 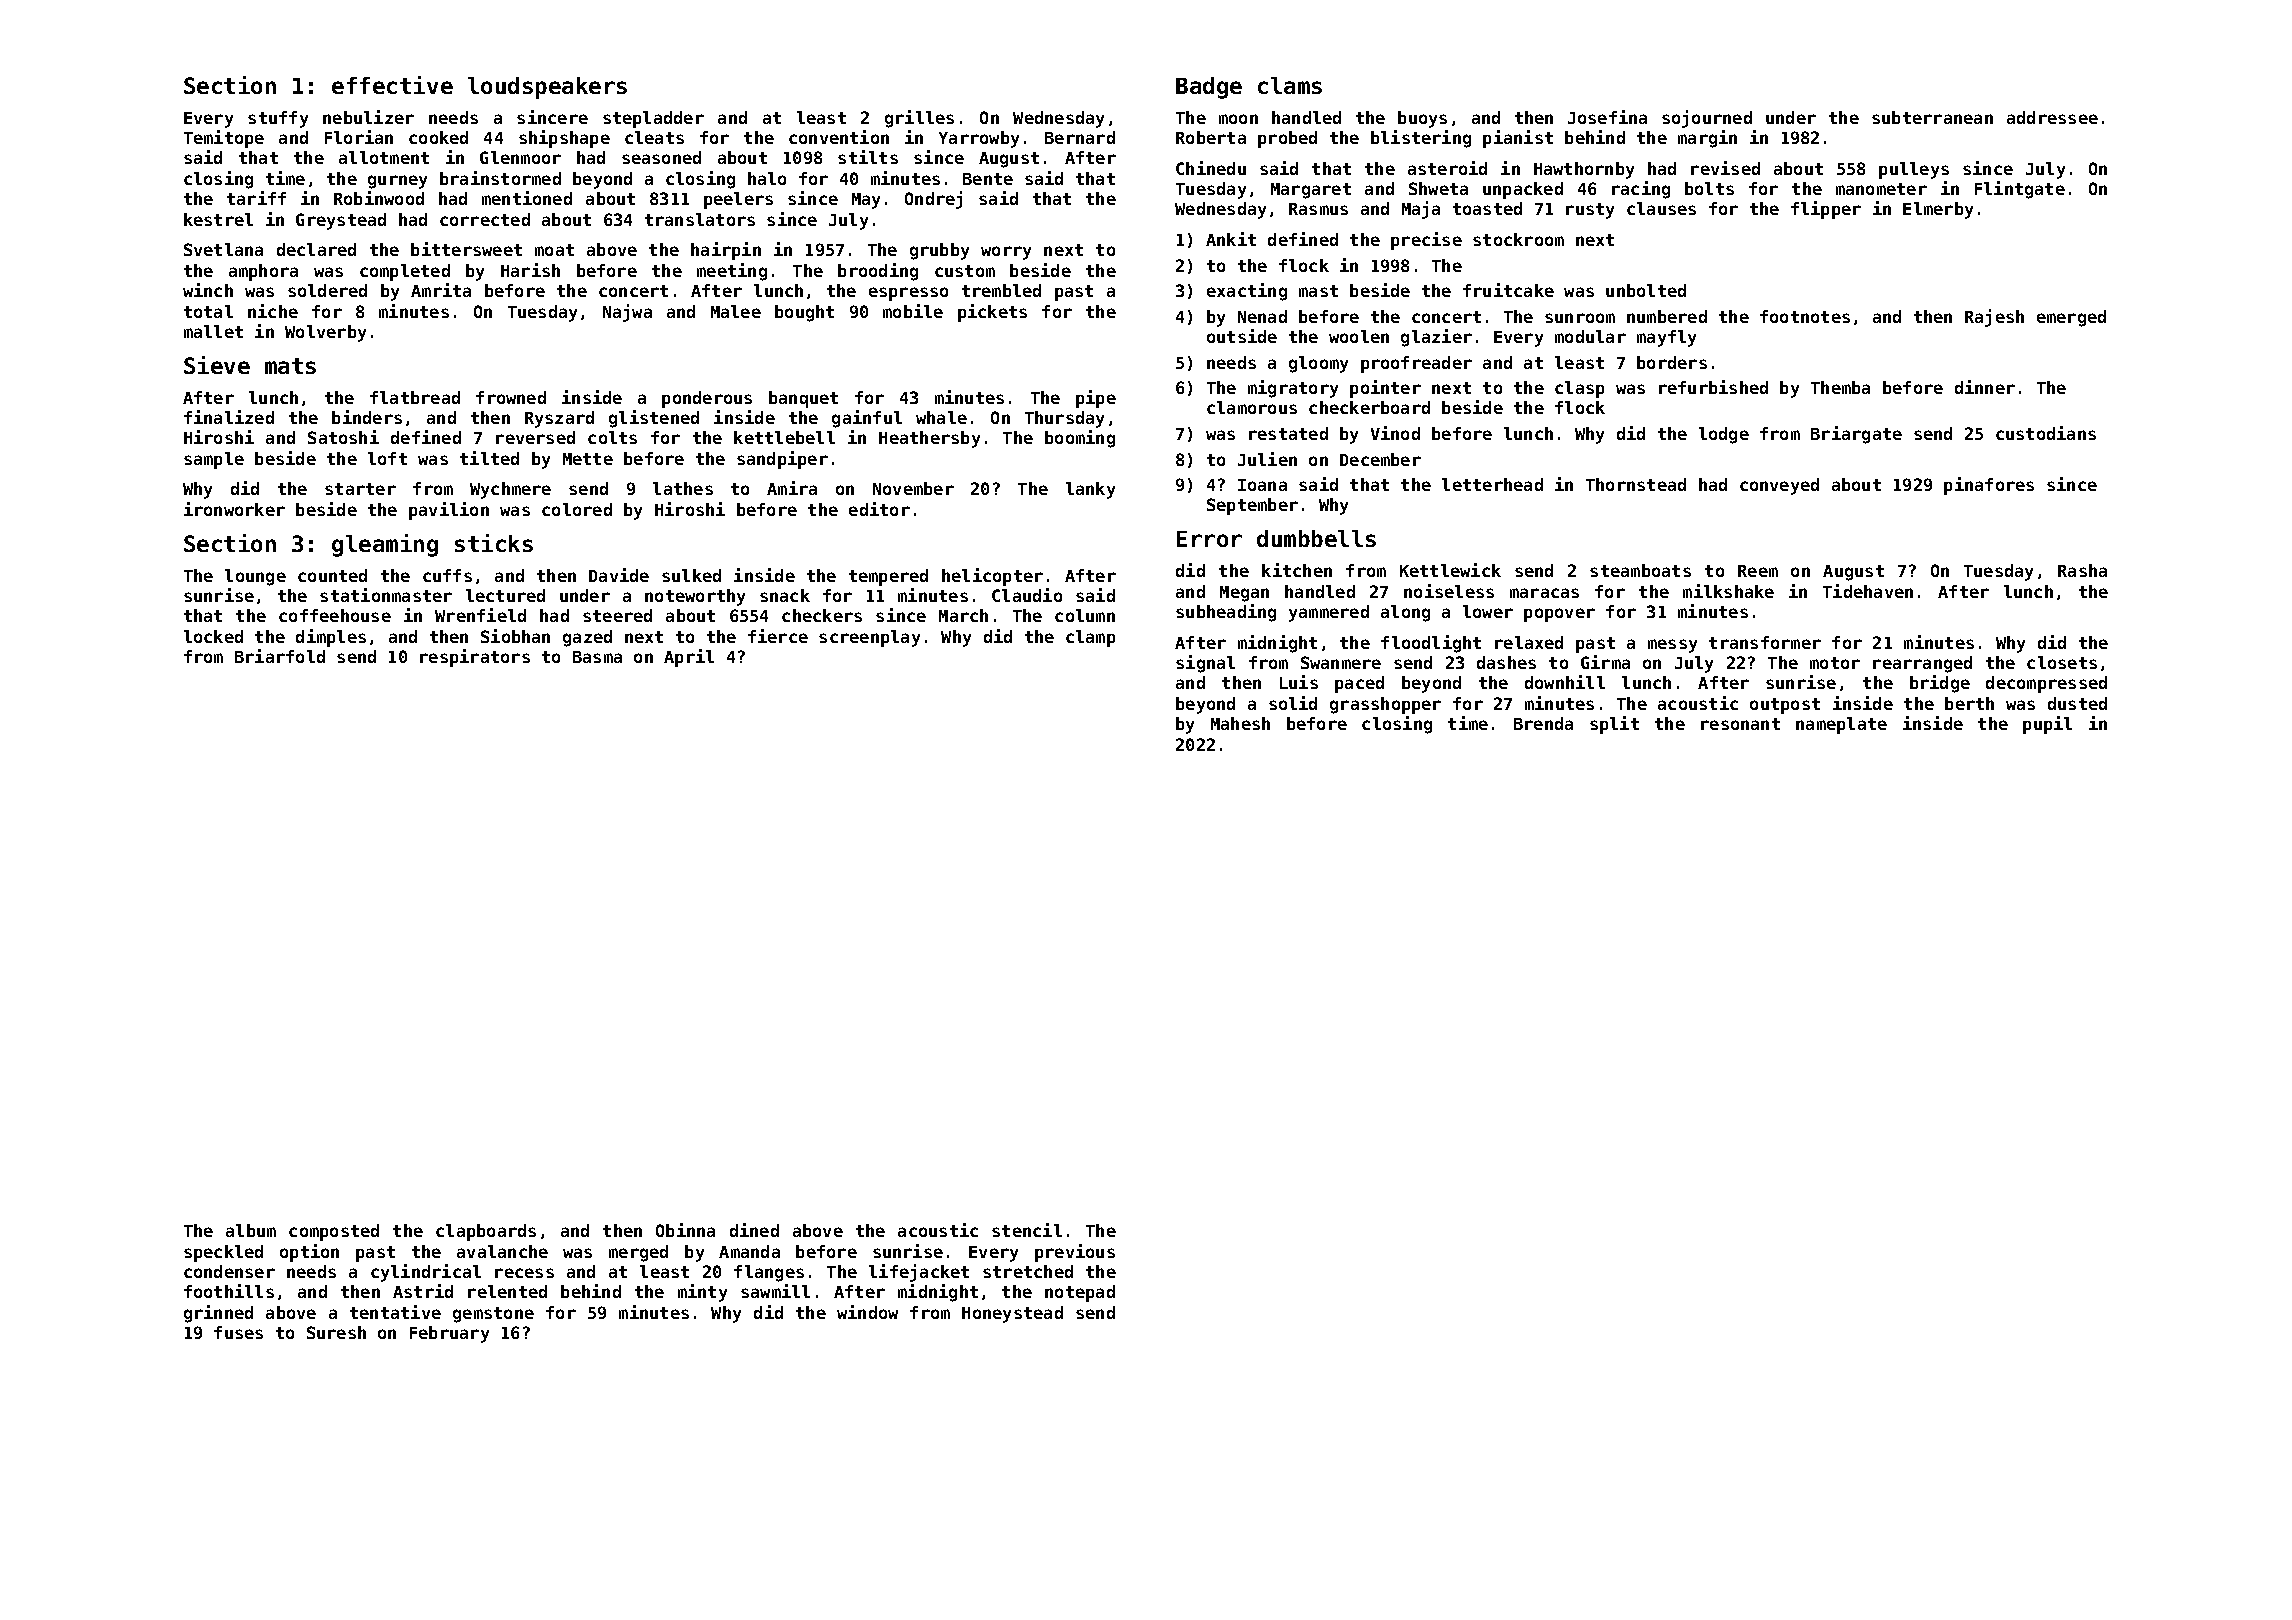 I want to click on Tidehaven, so click(x=1868, y=591).
